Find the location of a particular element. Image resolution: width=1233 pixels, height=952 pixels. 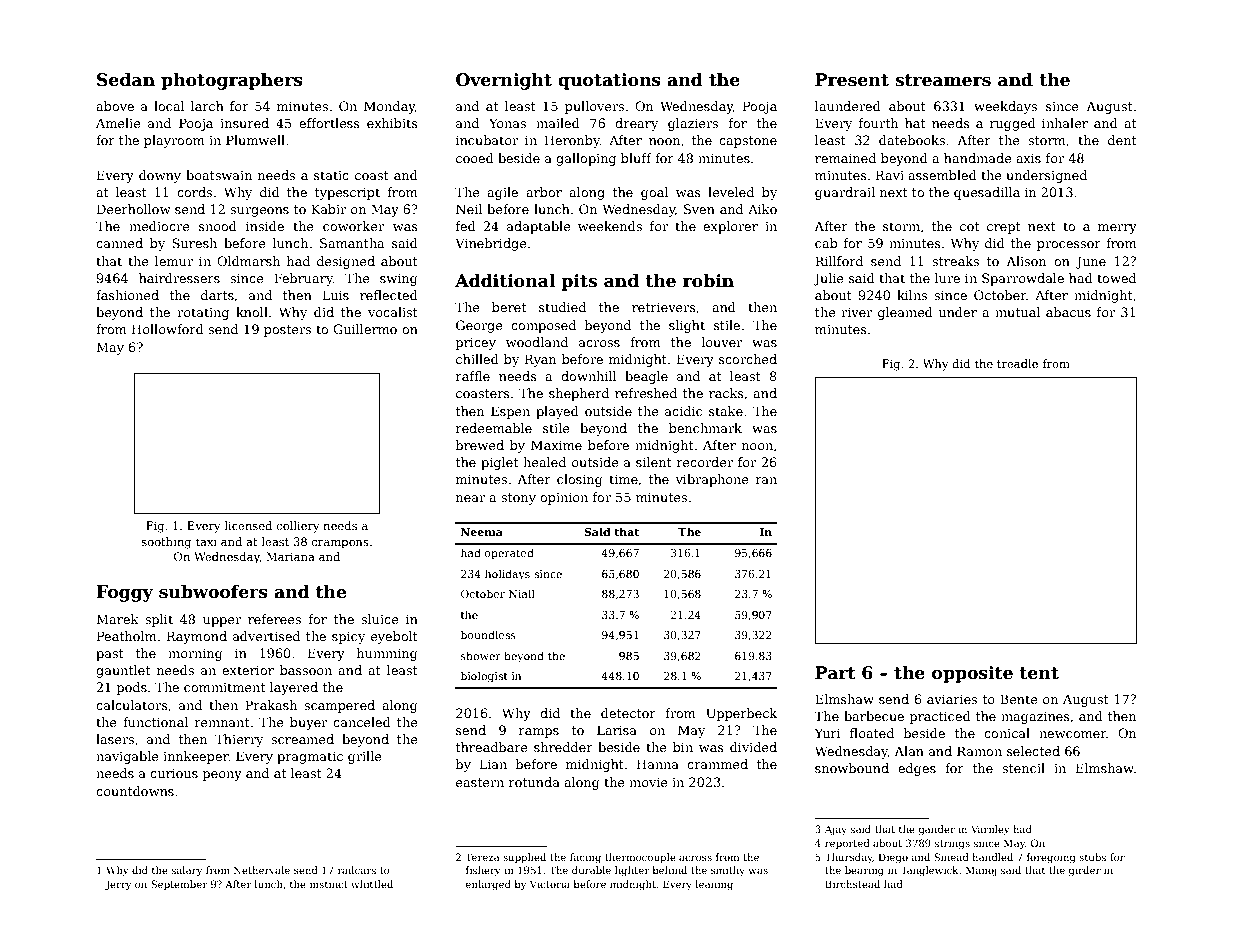

Present is located at coordinates (852, 80).
